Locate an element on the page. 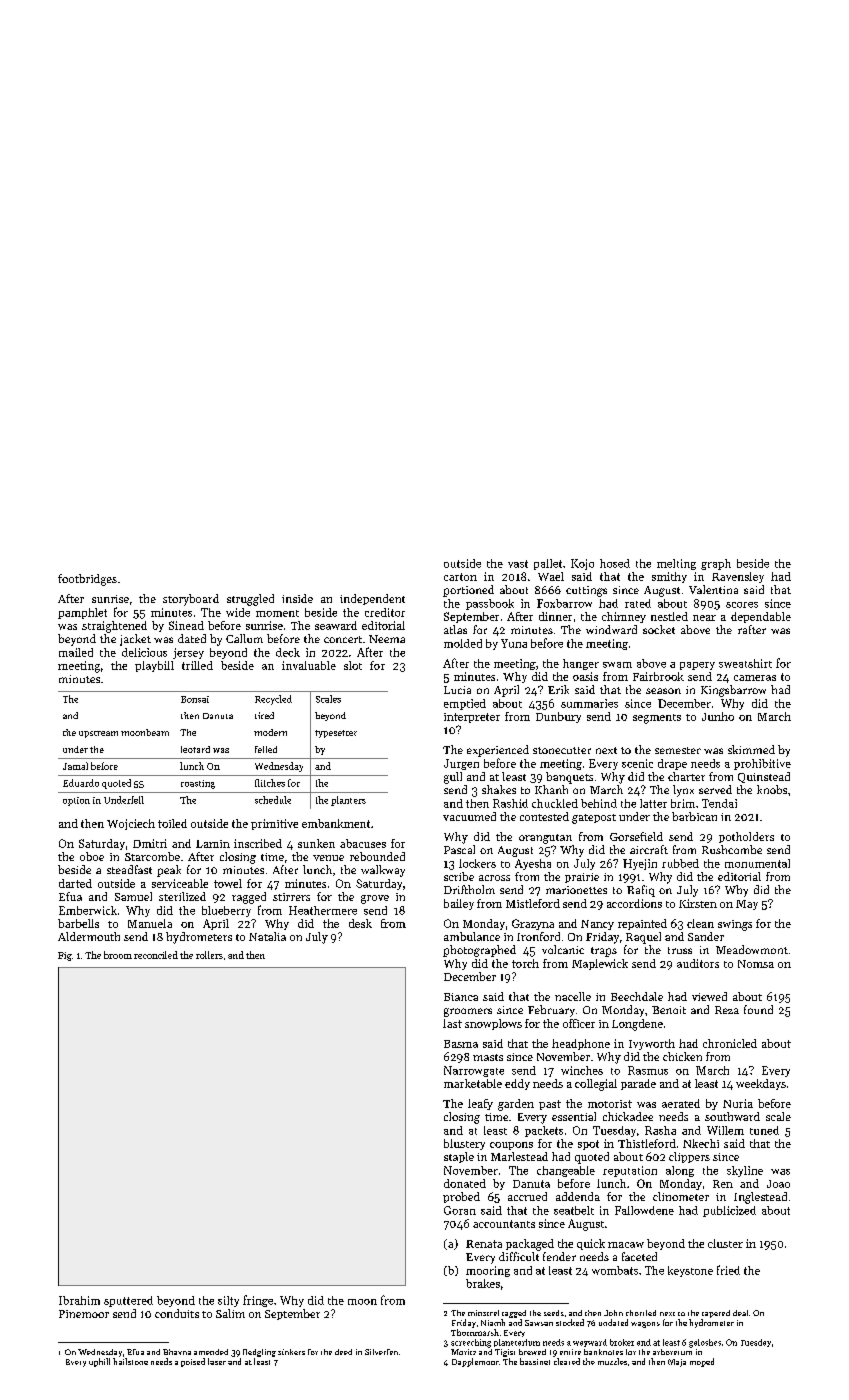 This image has height=1400, width=849. torch is located at coordinates (525, 963).
